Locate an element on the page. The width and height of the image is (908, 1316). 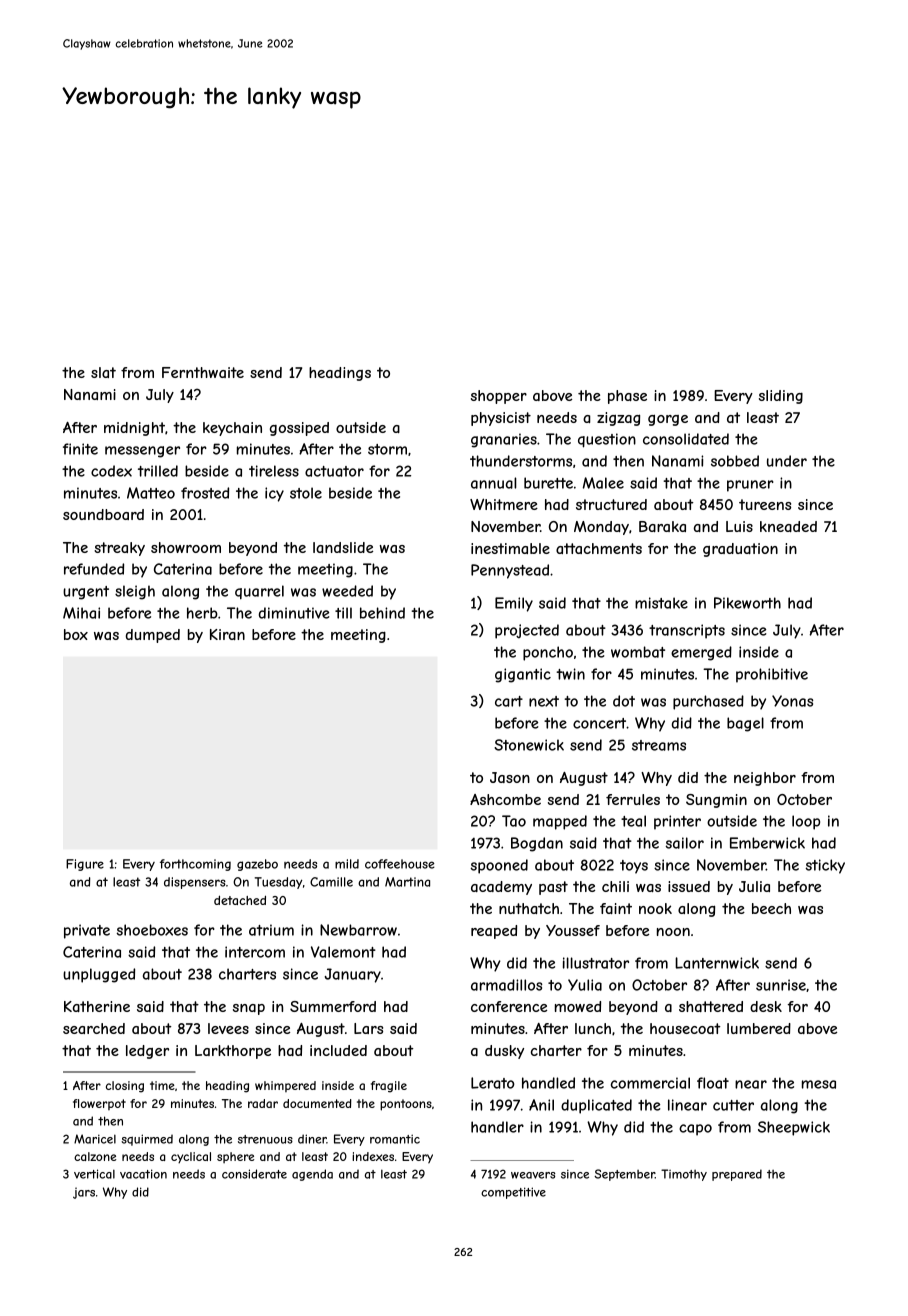
consolidated is located at coordinates (686, 439).
